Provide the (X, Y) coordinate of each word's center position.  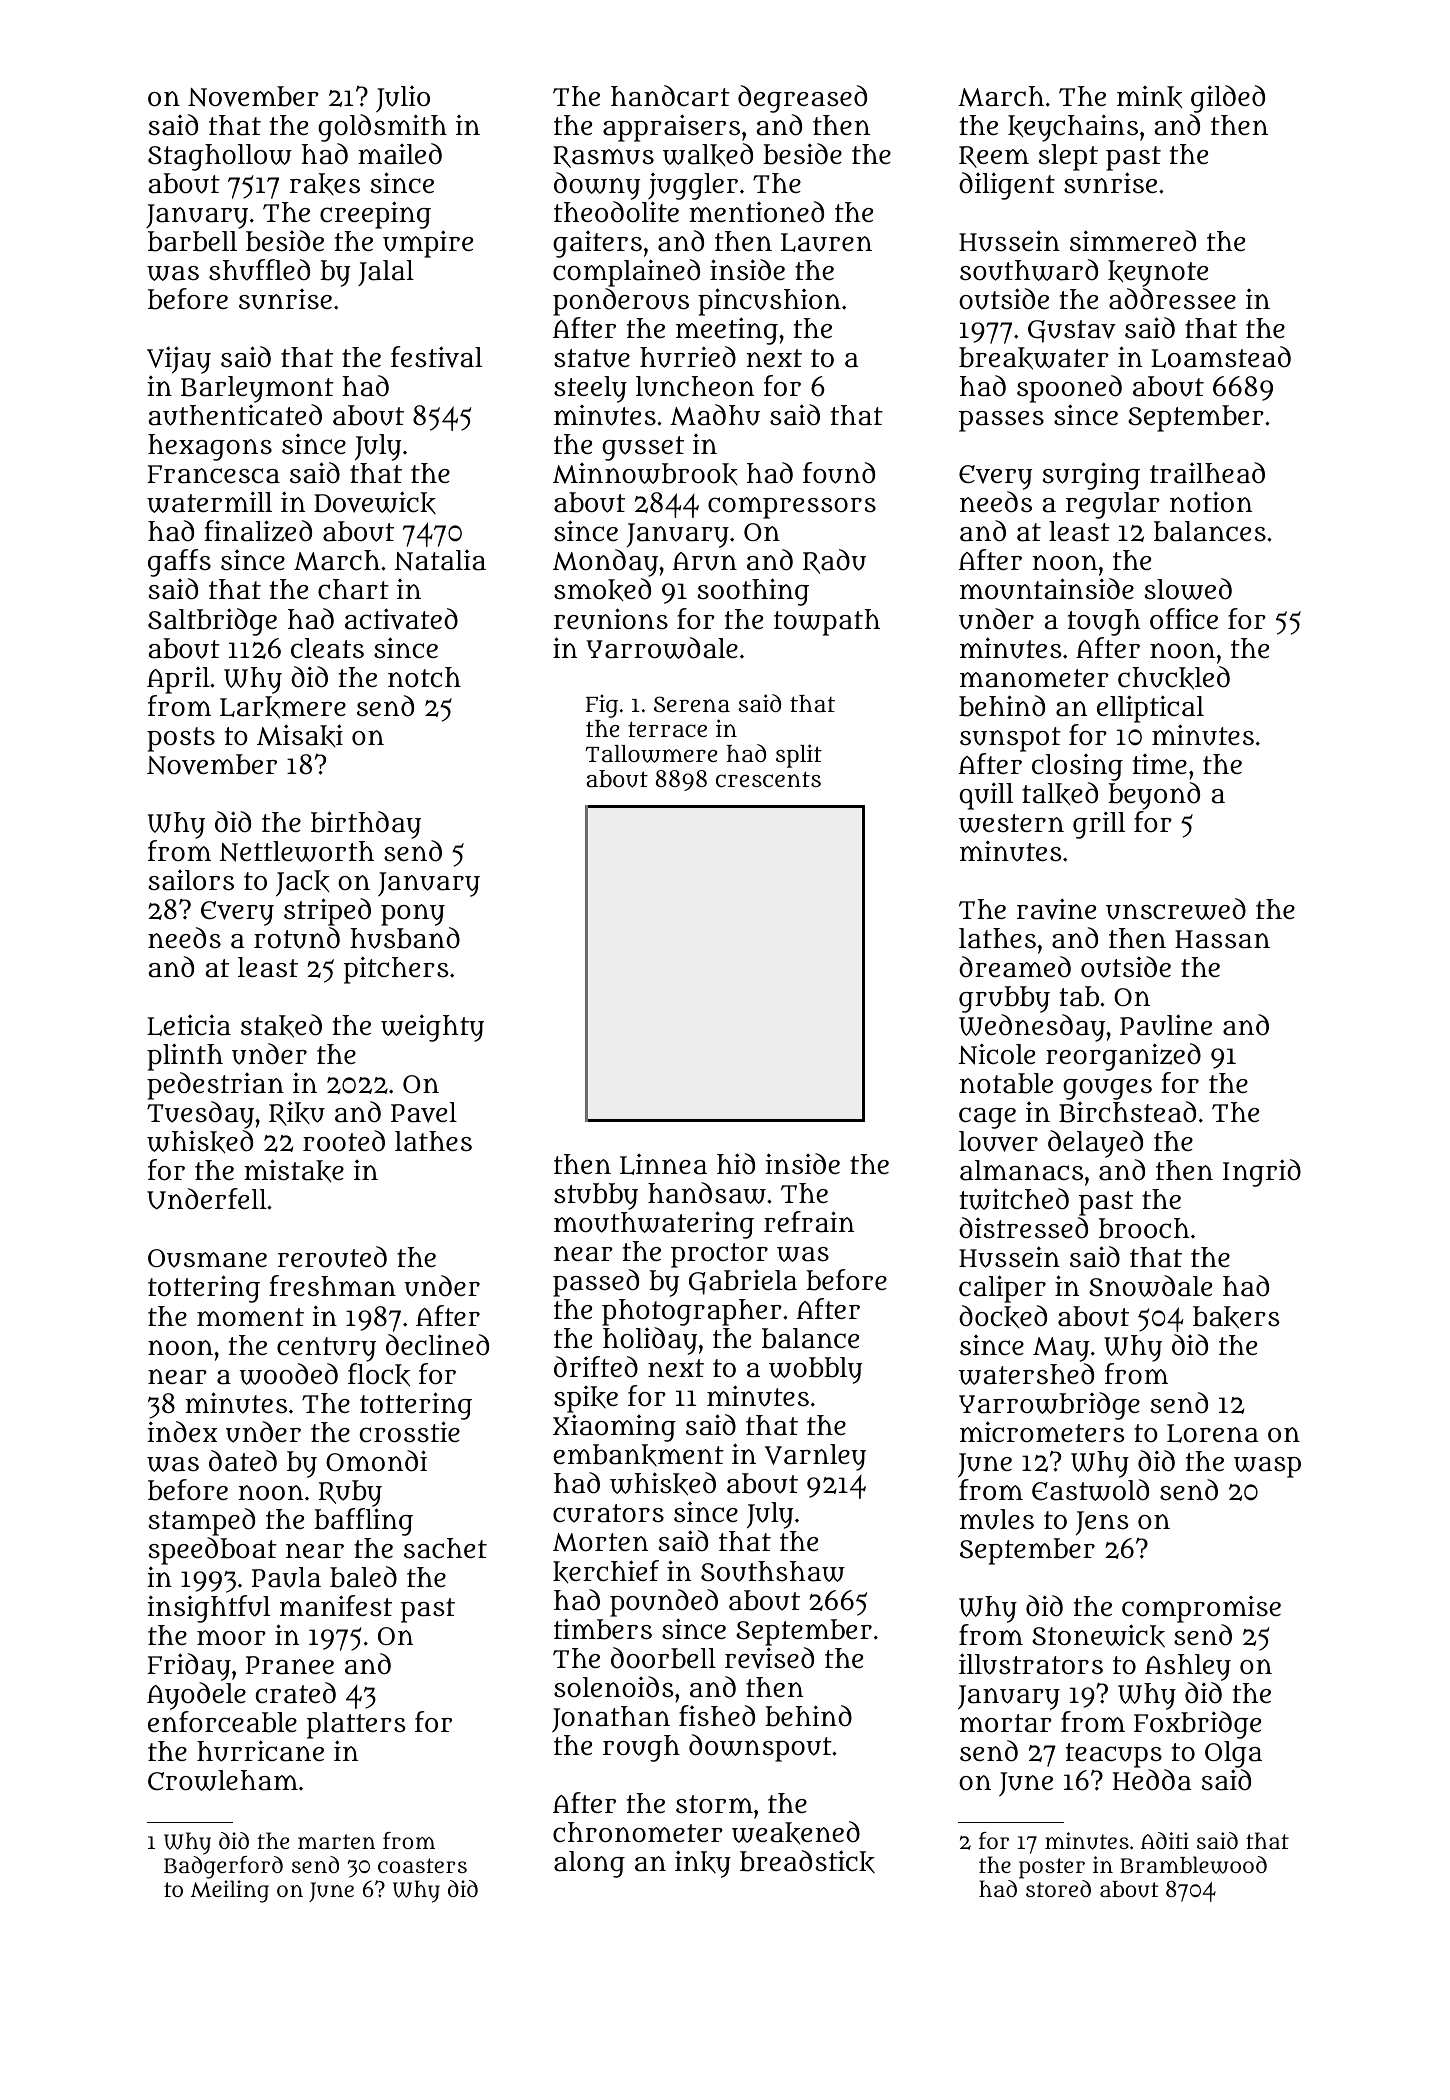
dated (243, 1461)
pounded (664, 1603)
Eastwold (1090, 1490)
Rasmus (603, 157)
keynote (1158, 273)
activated (401, 619)
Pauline (1166, 1025)
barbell (192, 241)
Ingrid (1262, 1173)
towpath (827, 622)
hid (736, 1164)
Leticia (189, 1025)
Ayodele (196, 1696)
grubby (1004, 999)
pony (413, 915)
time (1160, 764)
